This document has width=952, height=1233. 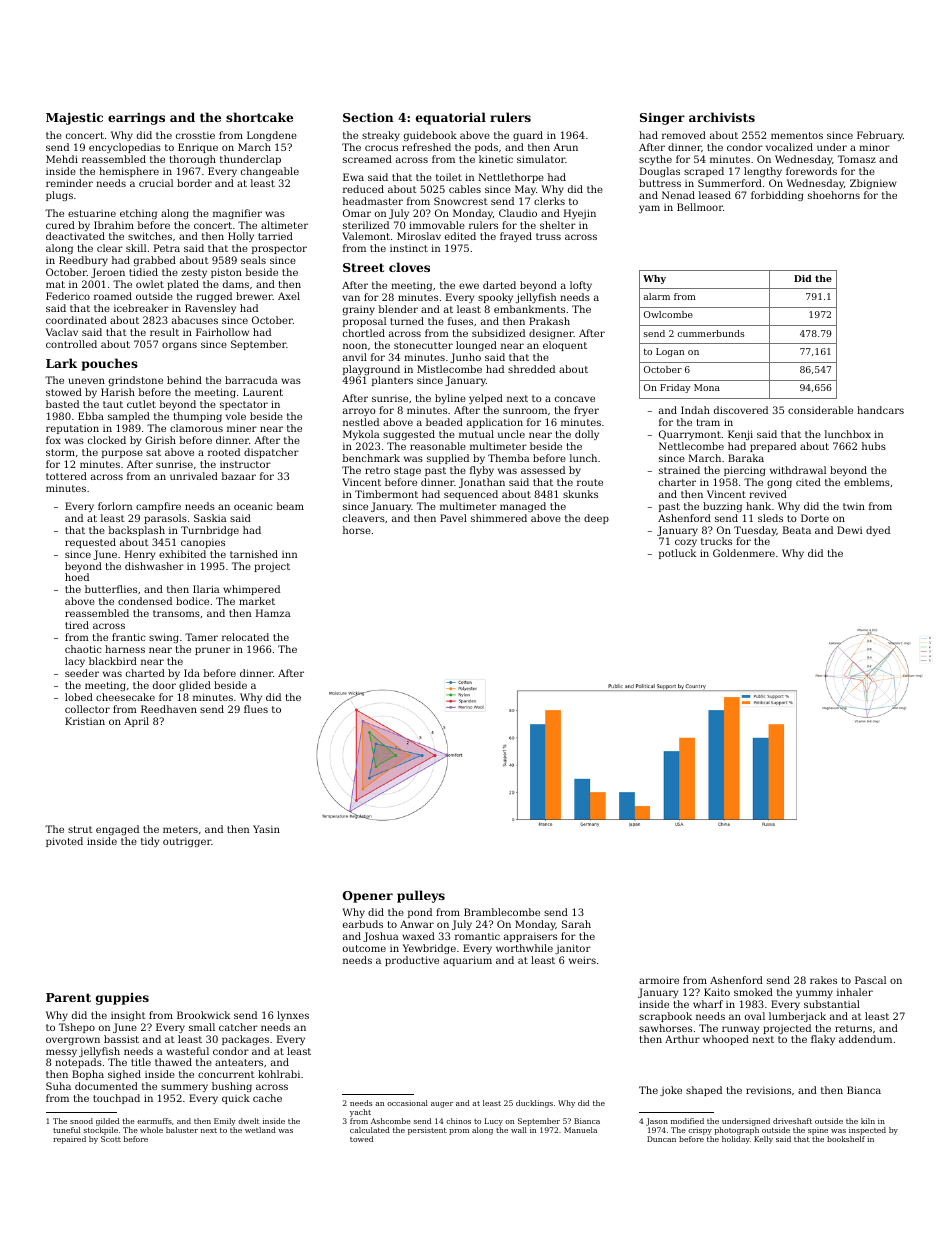 I want to click on wetland, so click(x=260, y=1130).
